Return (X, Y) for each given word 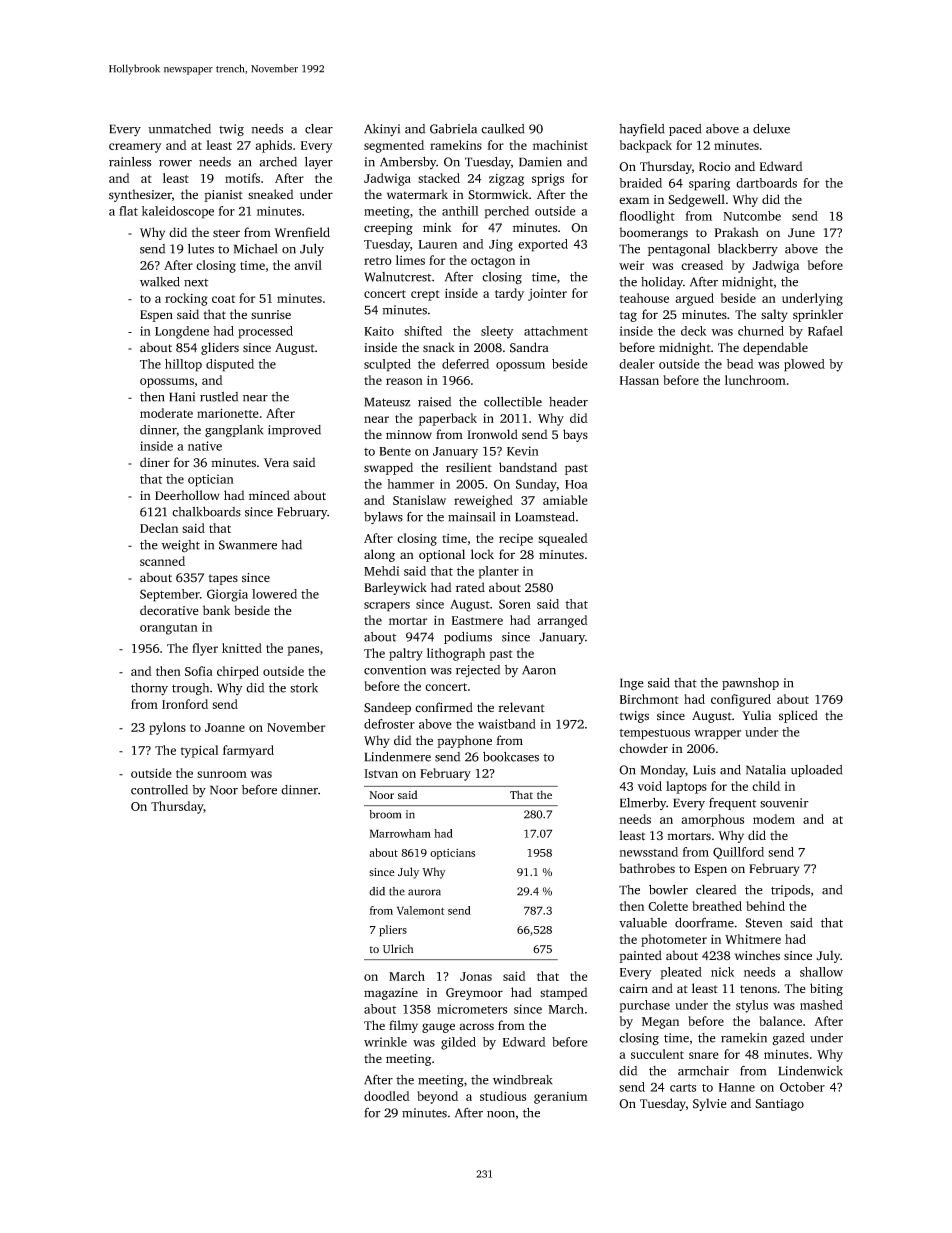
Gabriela (453, 129)
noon (501, 1114)
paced (685, 130)
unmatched (179, 129)
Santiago (779, 1105)
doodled (387, 1096)
